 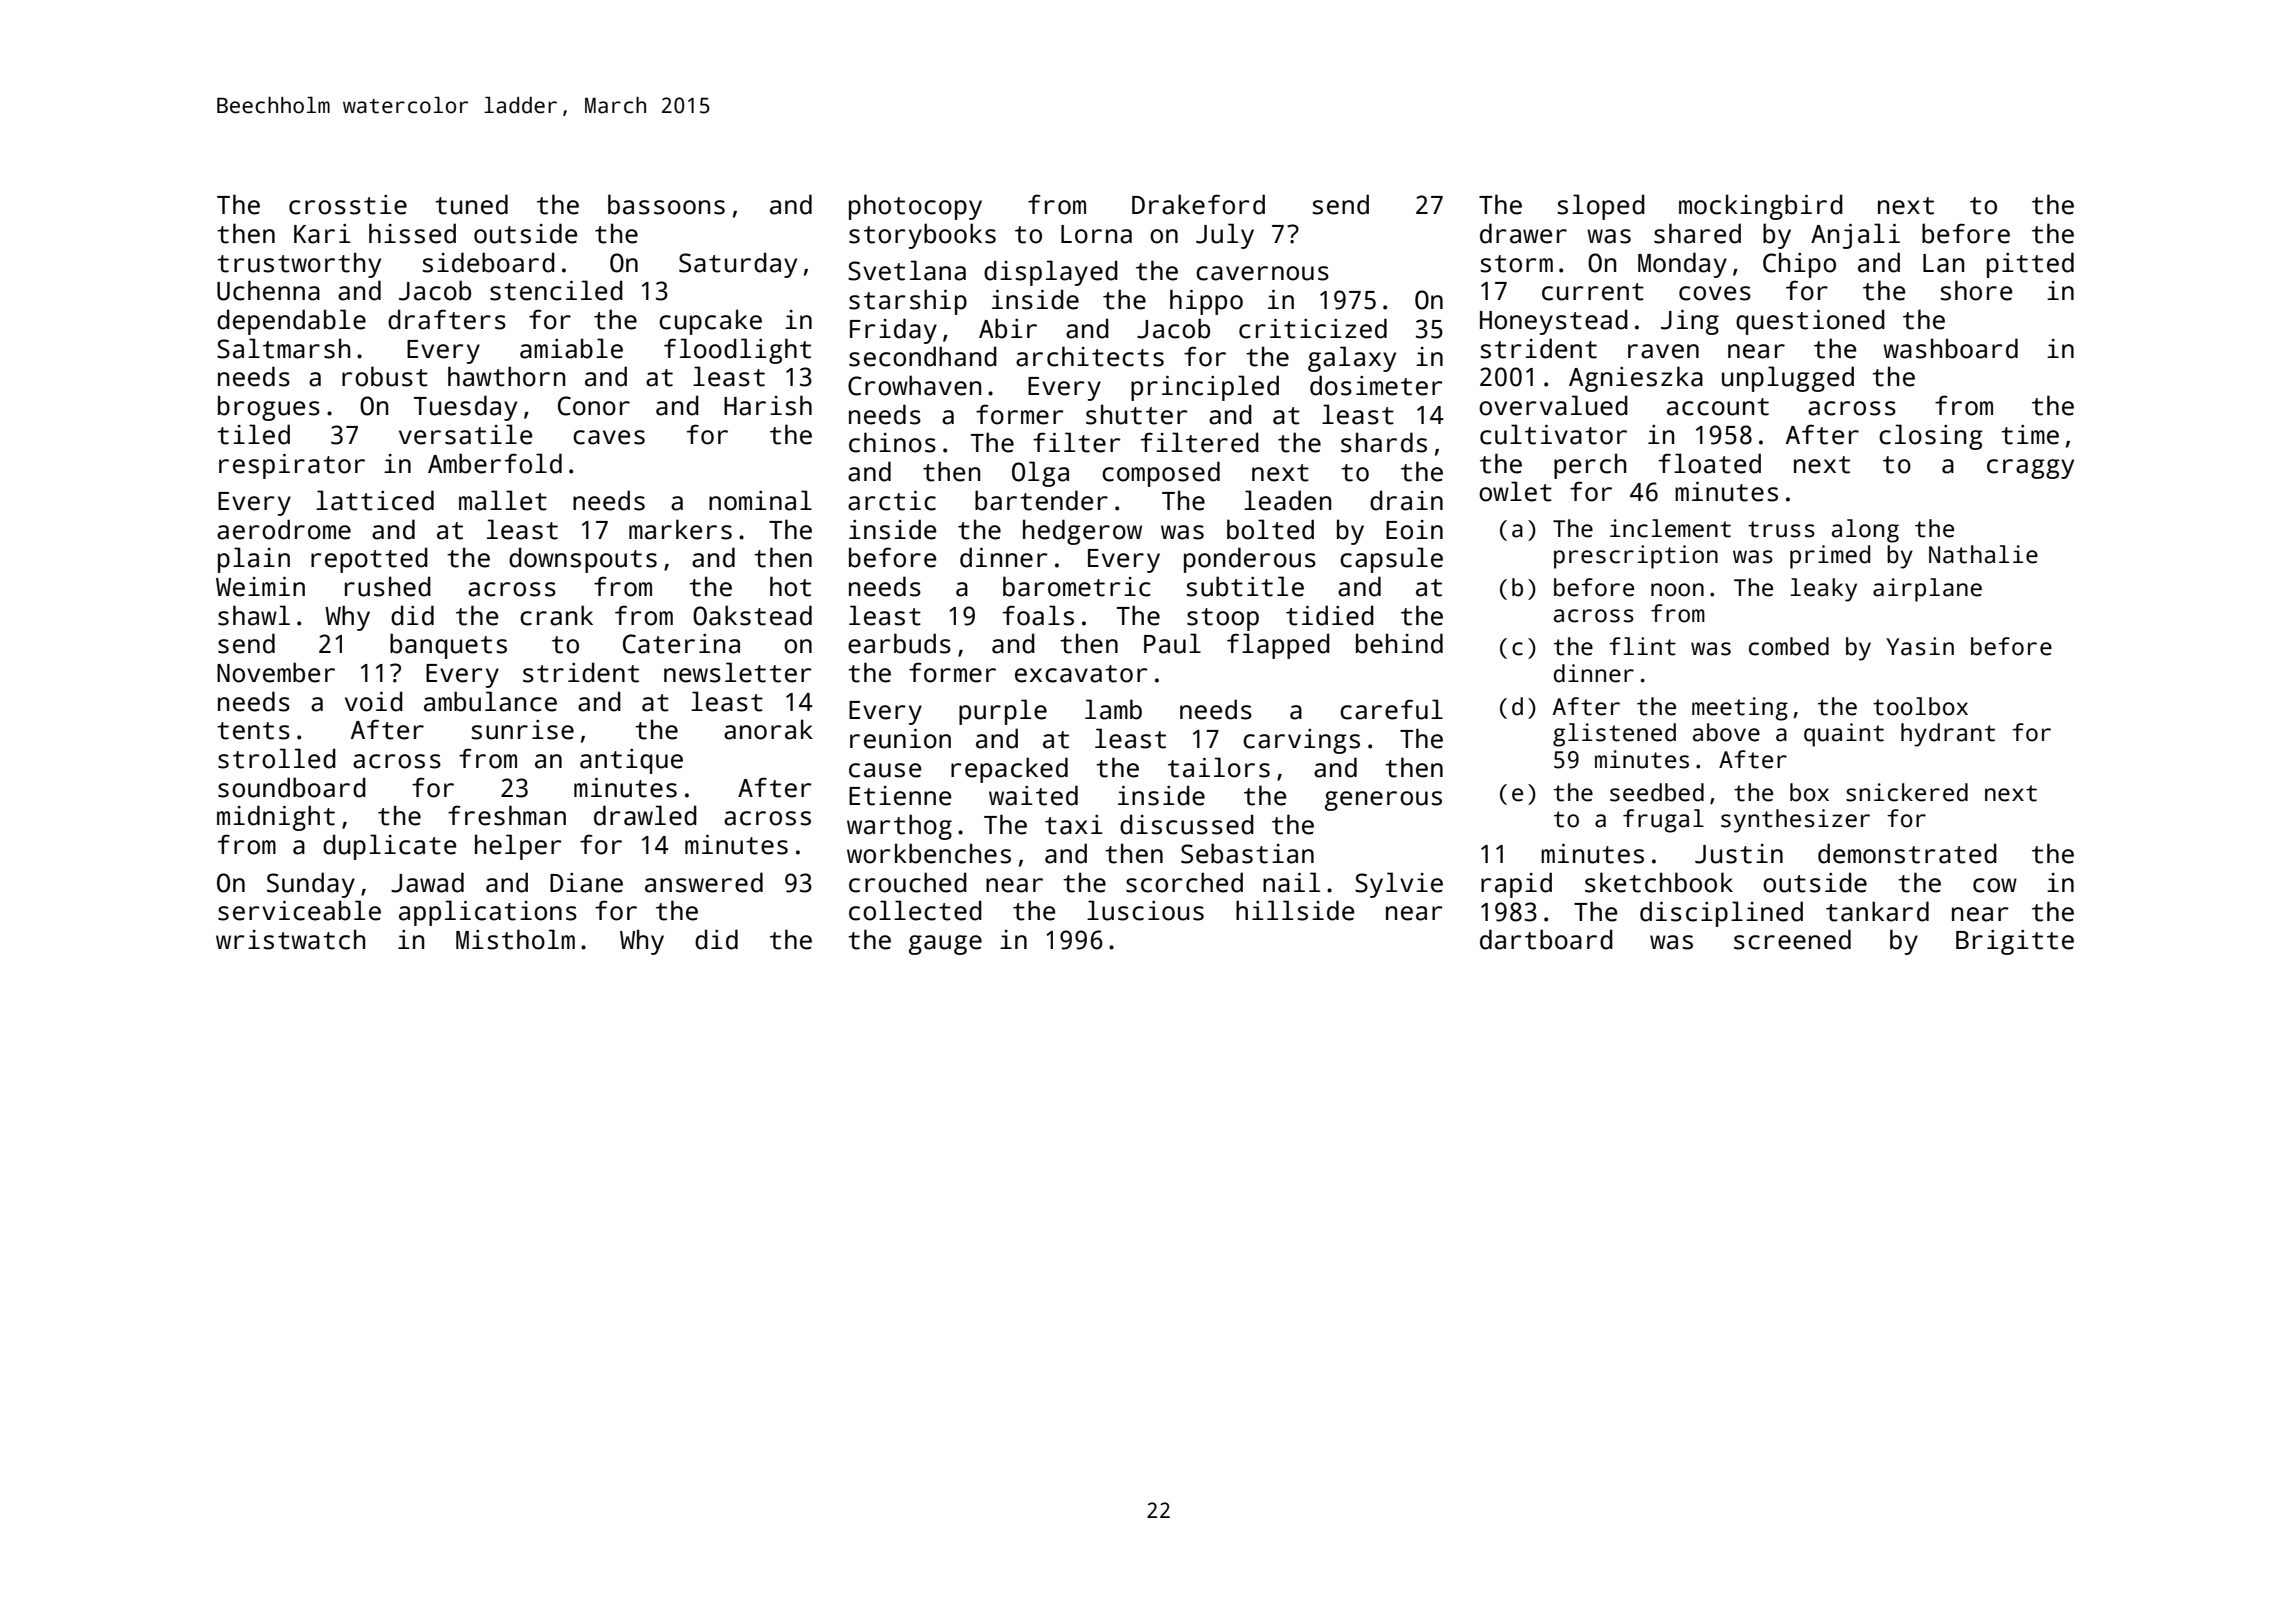 What do you see at coordinates (322, 234) in the screenshot?
I see `Kari` at bounding box center [322, 234].
